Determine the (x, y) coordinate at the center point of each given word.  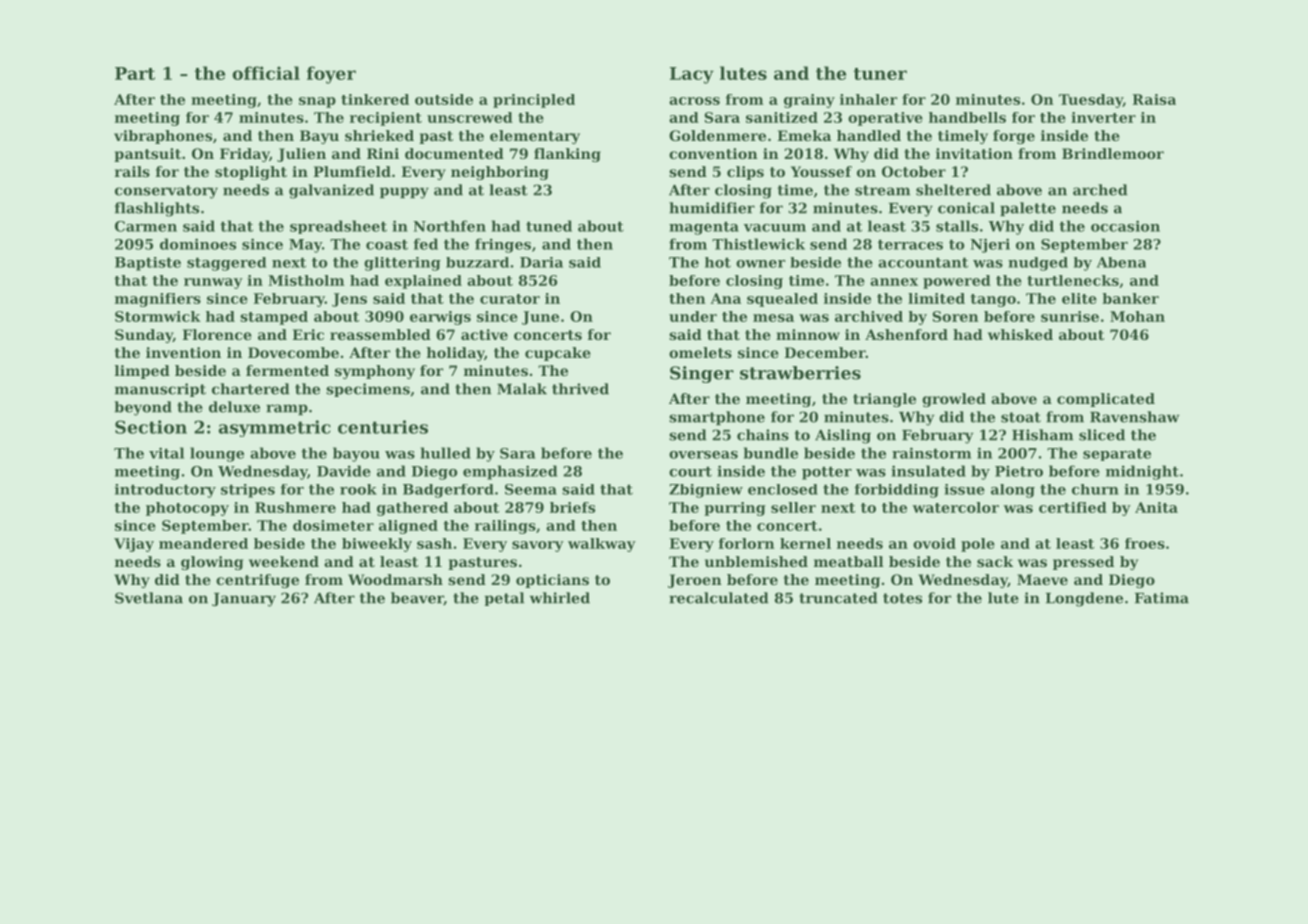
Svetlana (149, 598)
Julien (301, 155)
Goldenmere (717, 135)
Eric (308, 334)
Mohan (1137, 316)
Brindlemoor (1113, 153)
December (824, 352)
